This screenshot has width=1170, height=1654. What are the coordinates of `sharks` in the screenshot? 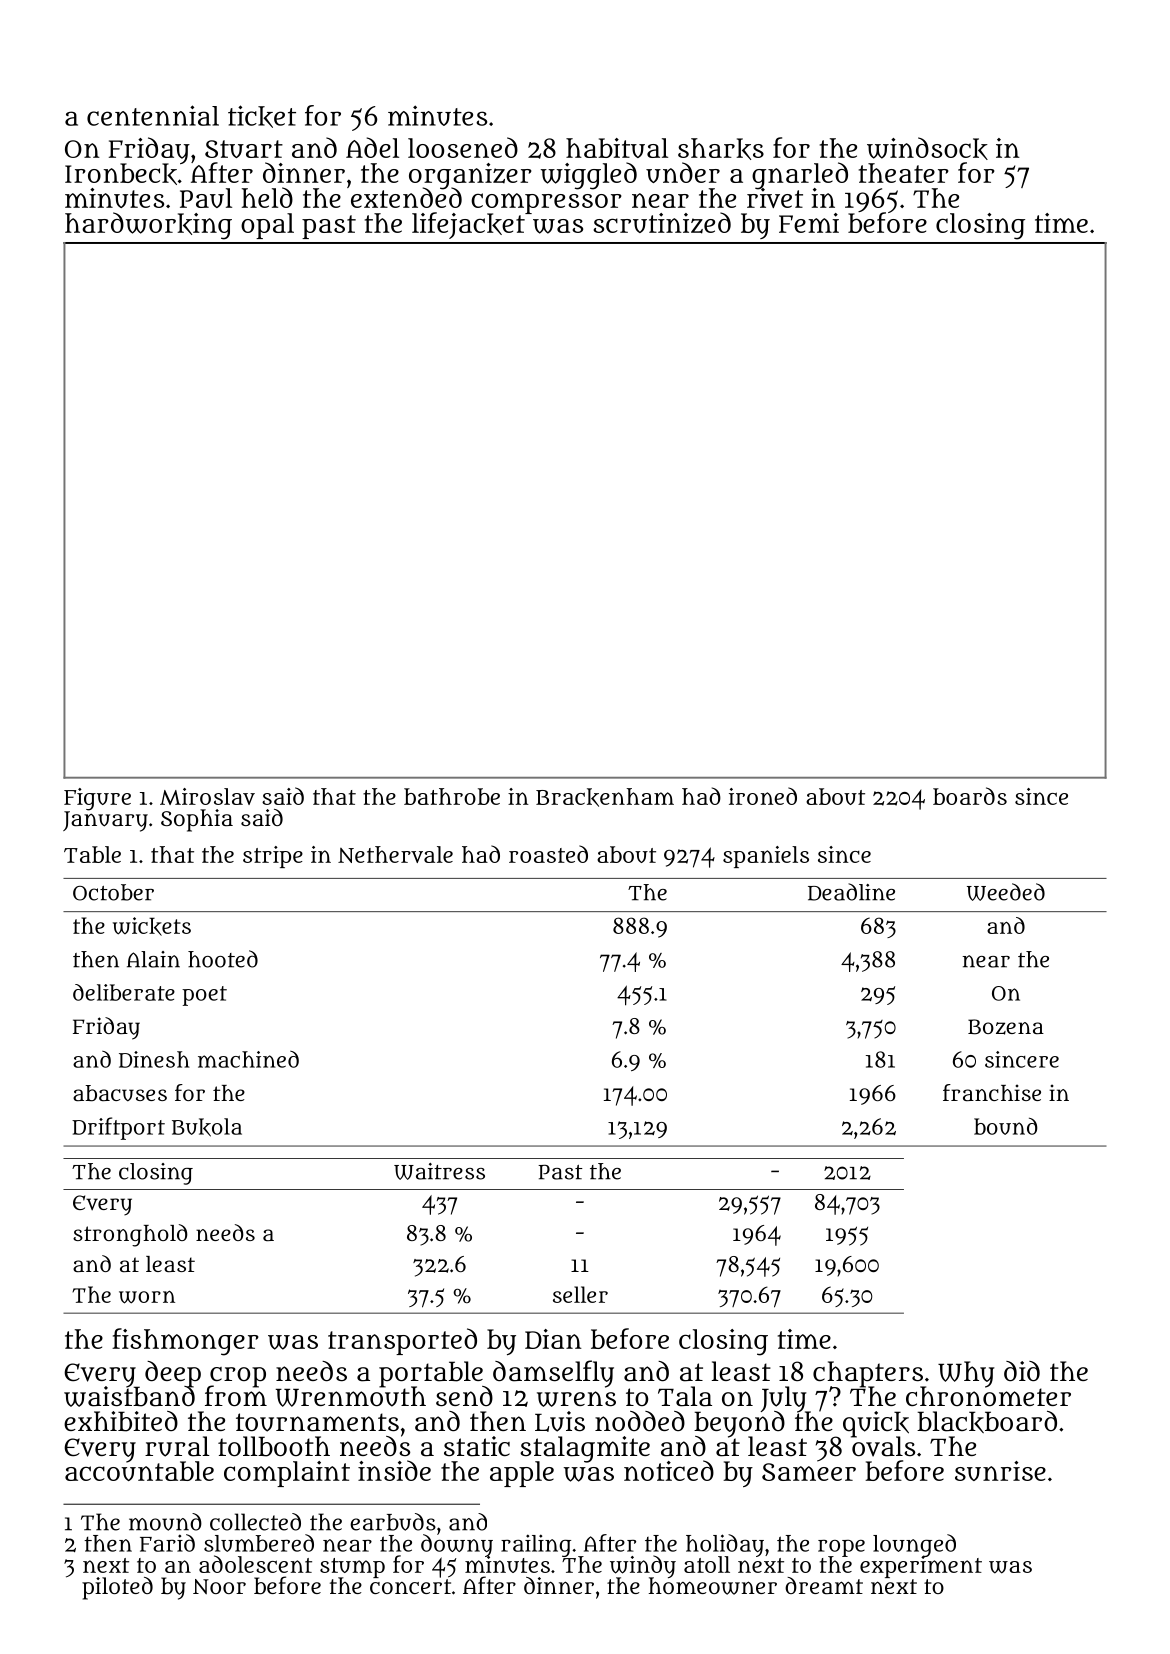 It's located at (721, 149).
